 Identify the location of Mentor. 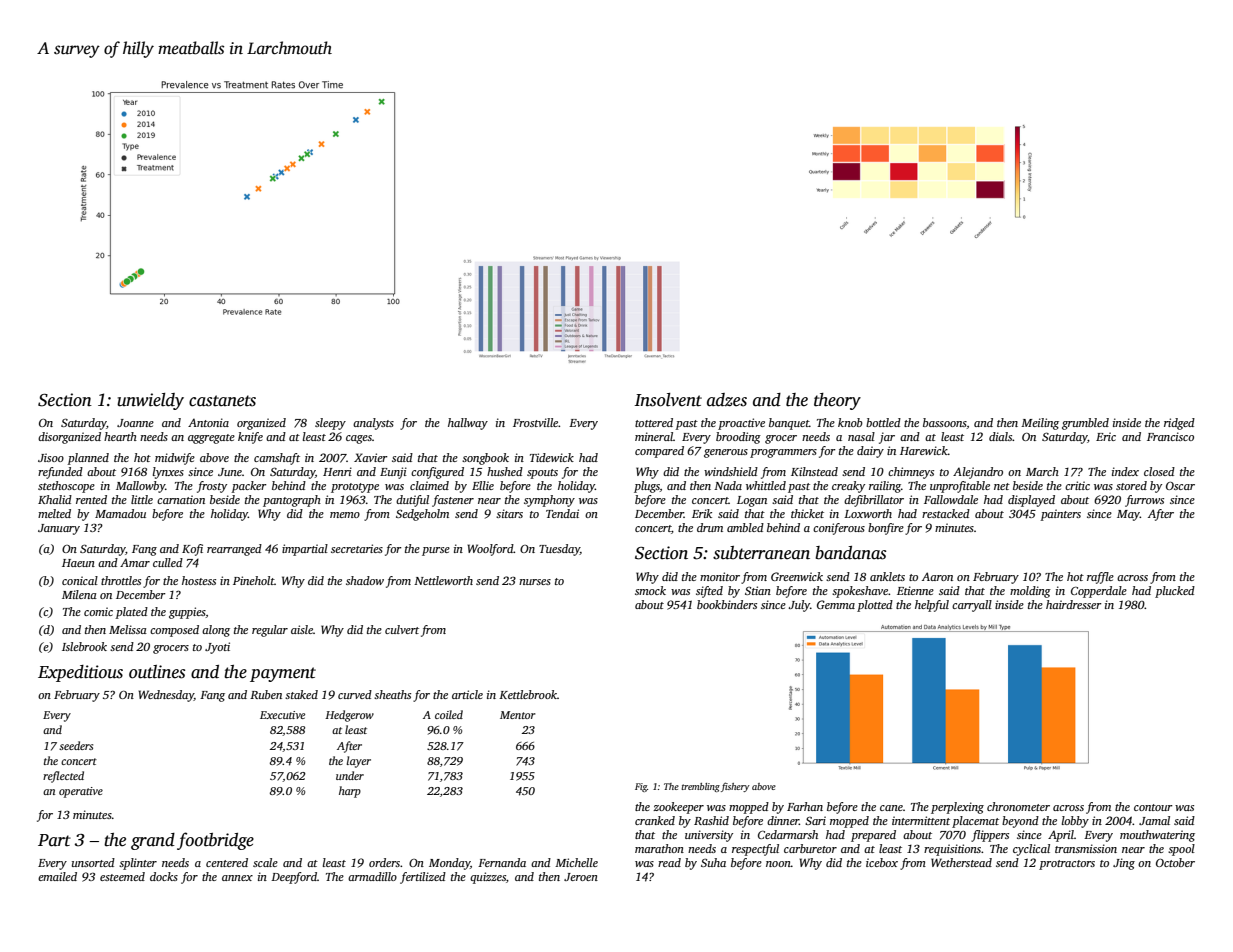
(518, 715).
